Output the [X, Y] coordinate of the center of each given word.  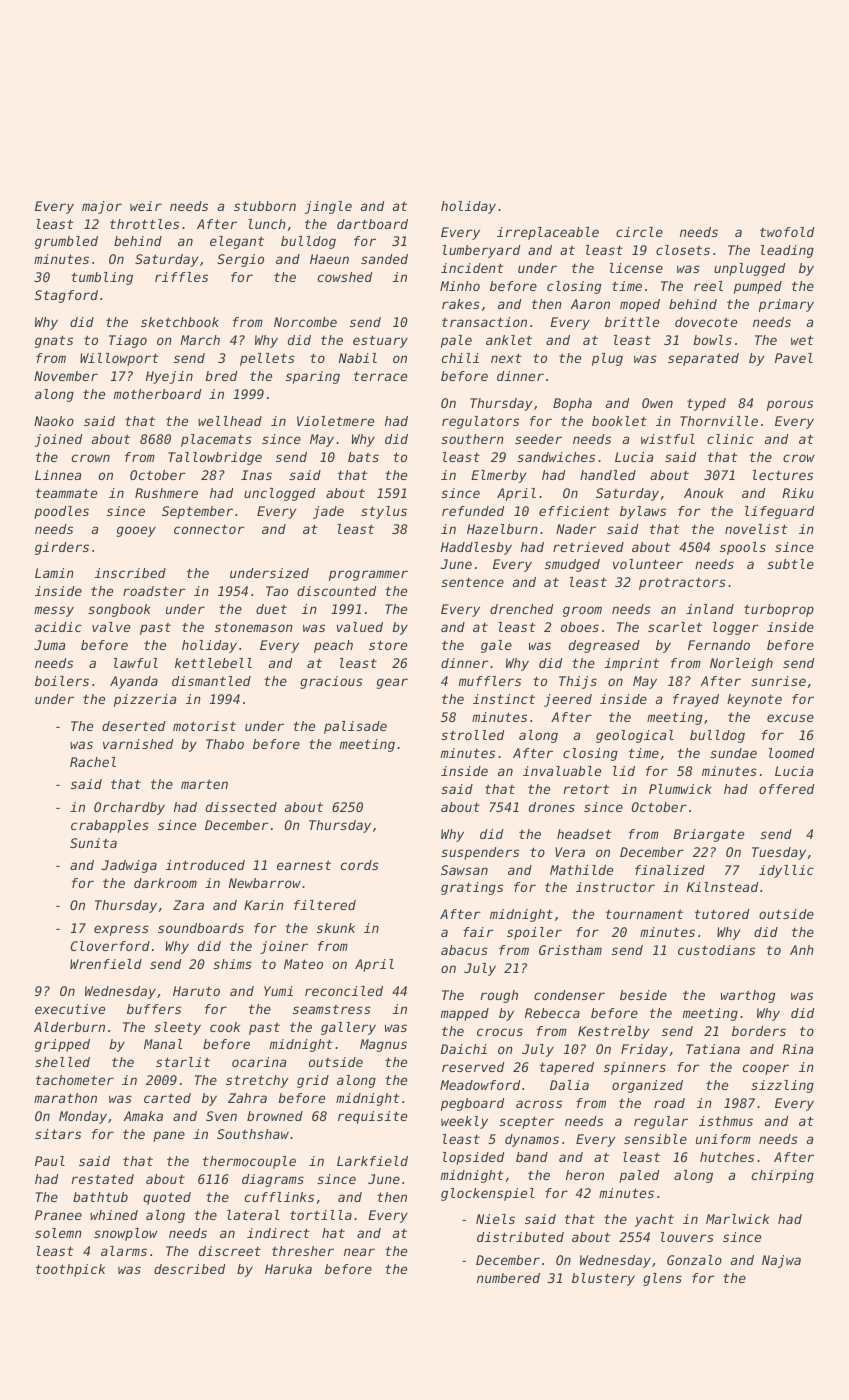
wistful [668, 439]
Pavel [794, 358]
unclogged [279, 494]
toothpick [70, 1270]
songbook [119, 610]
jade [328, 512]
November [66, 376]
